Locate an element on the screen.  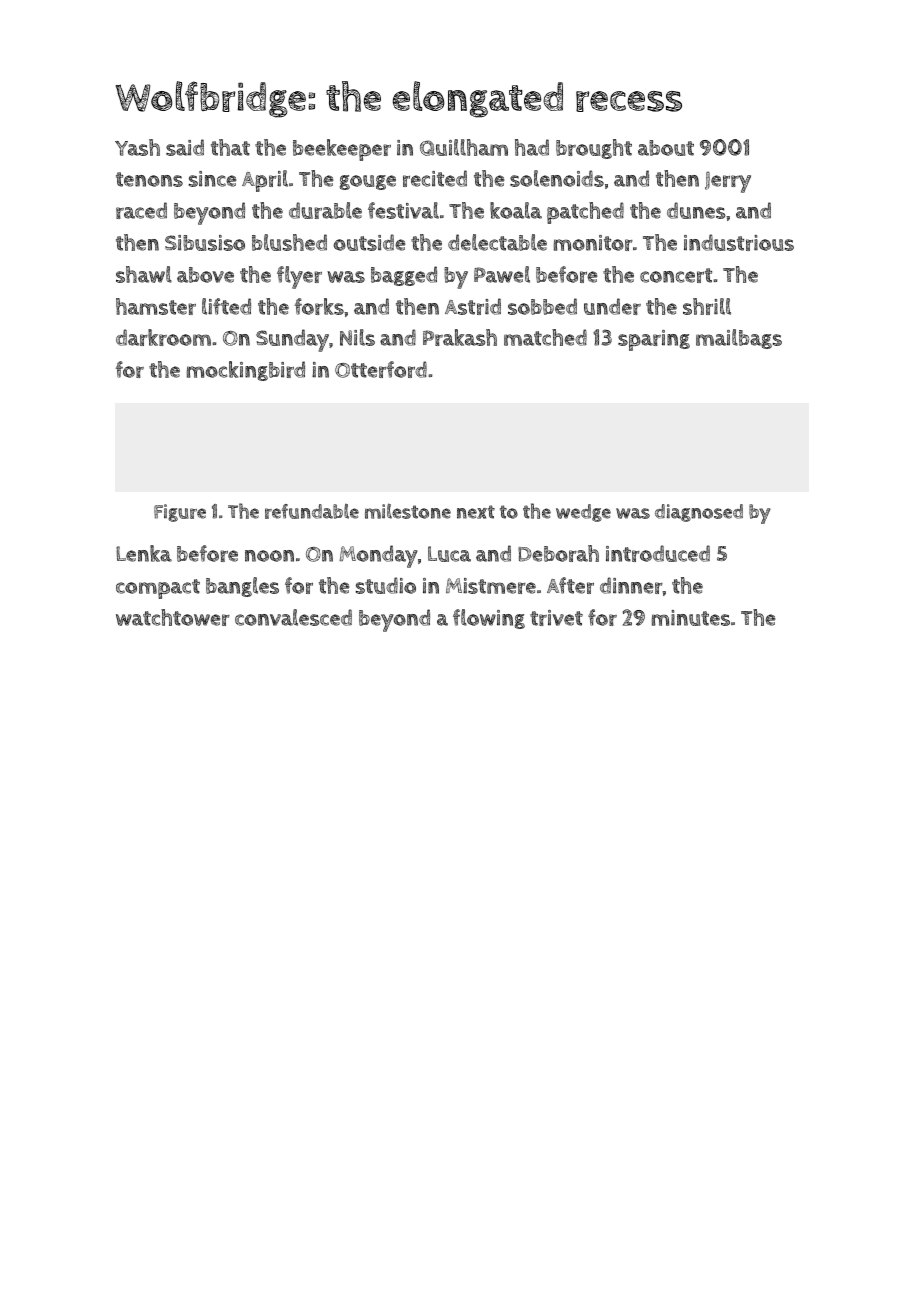
mailbags is located at coordinates (739, 339).
